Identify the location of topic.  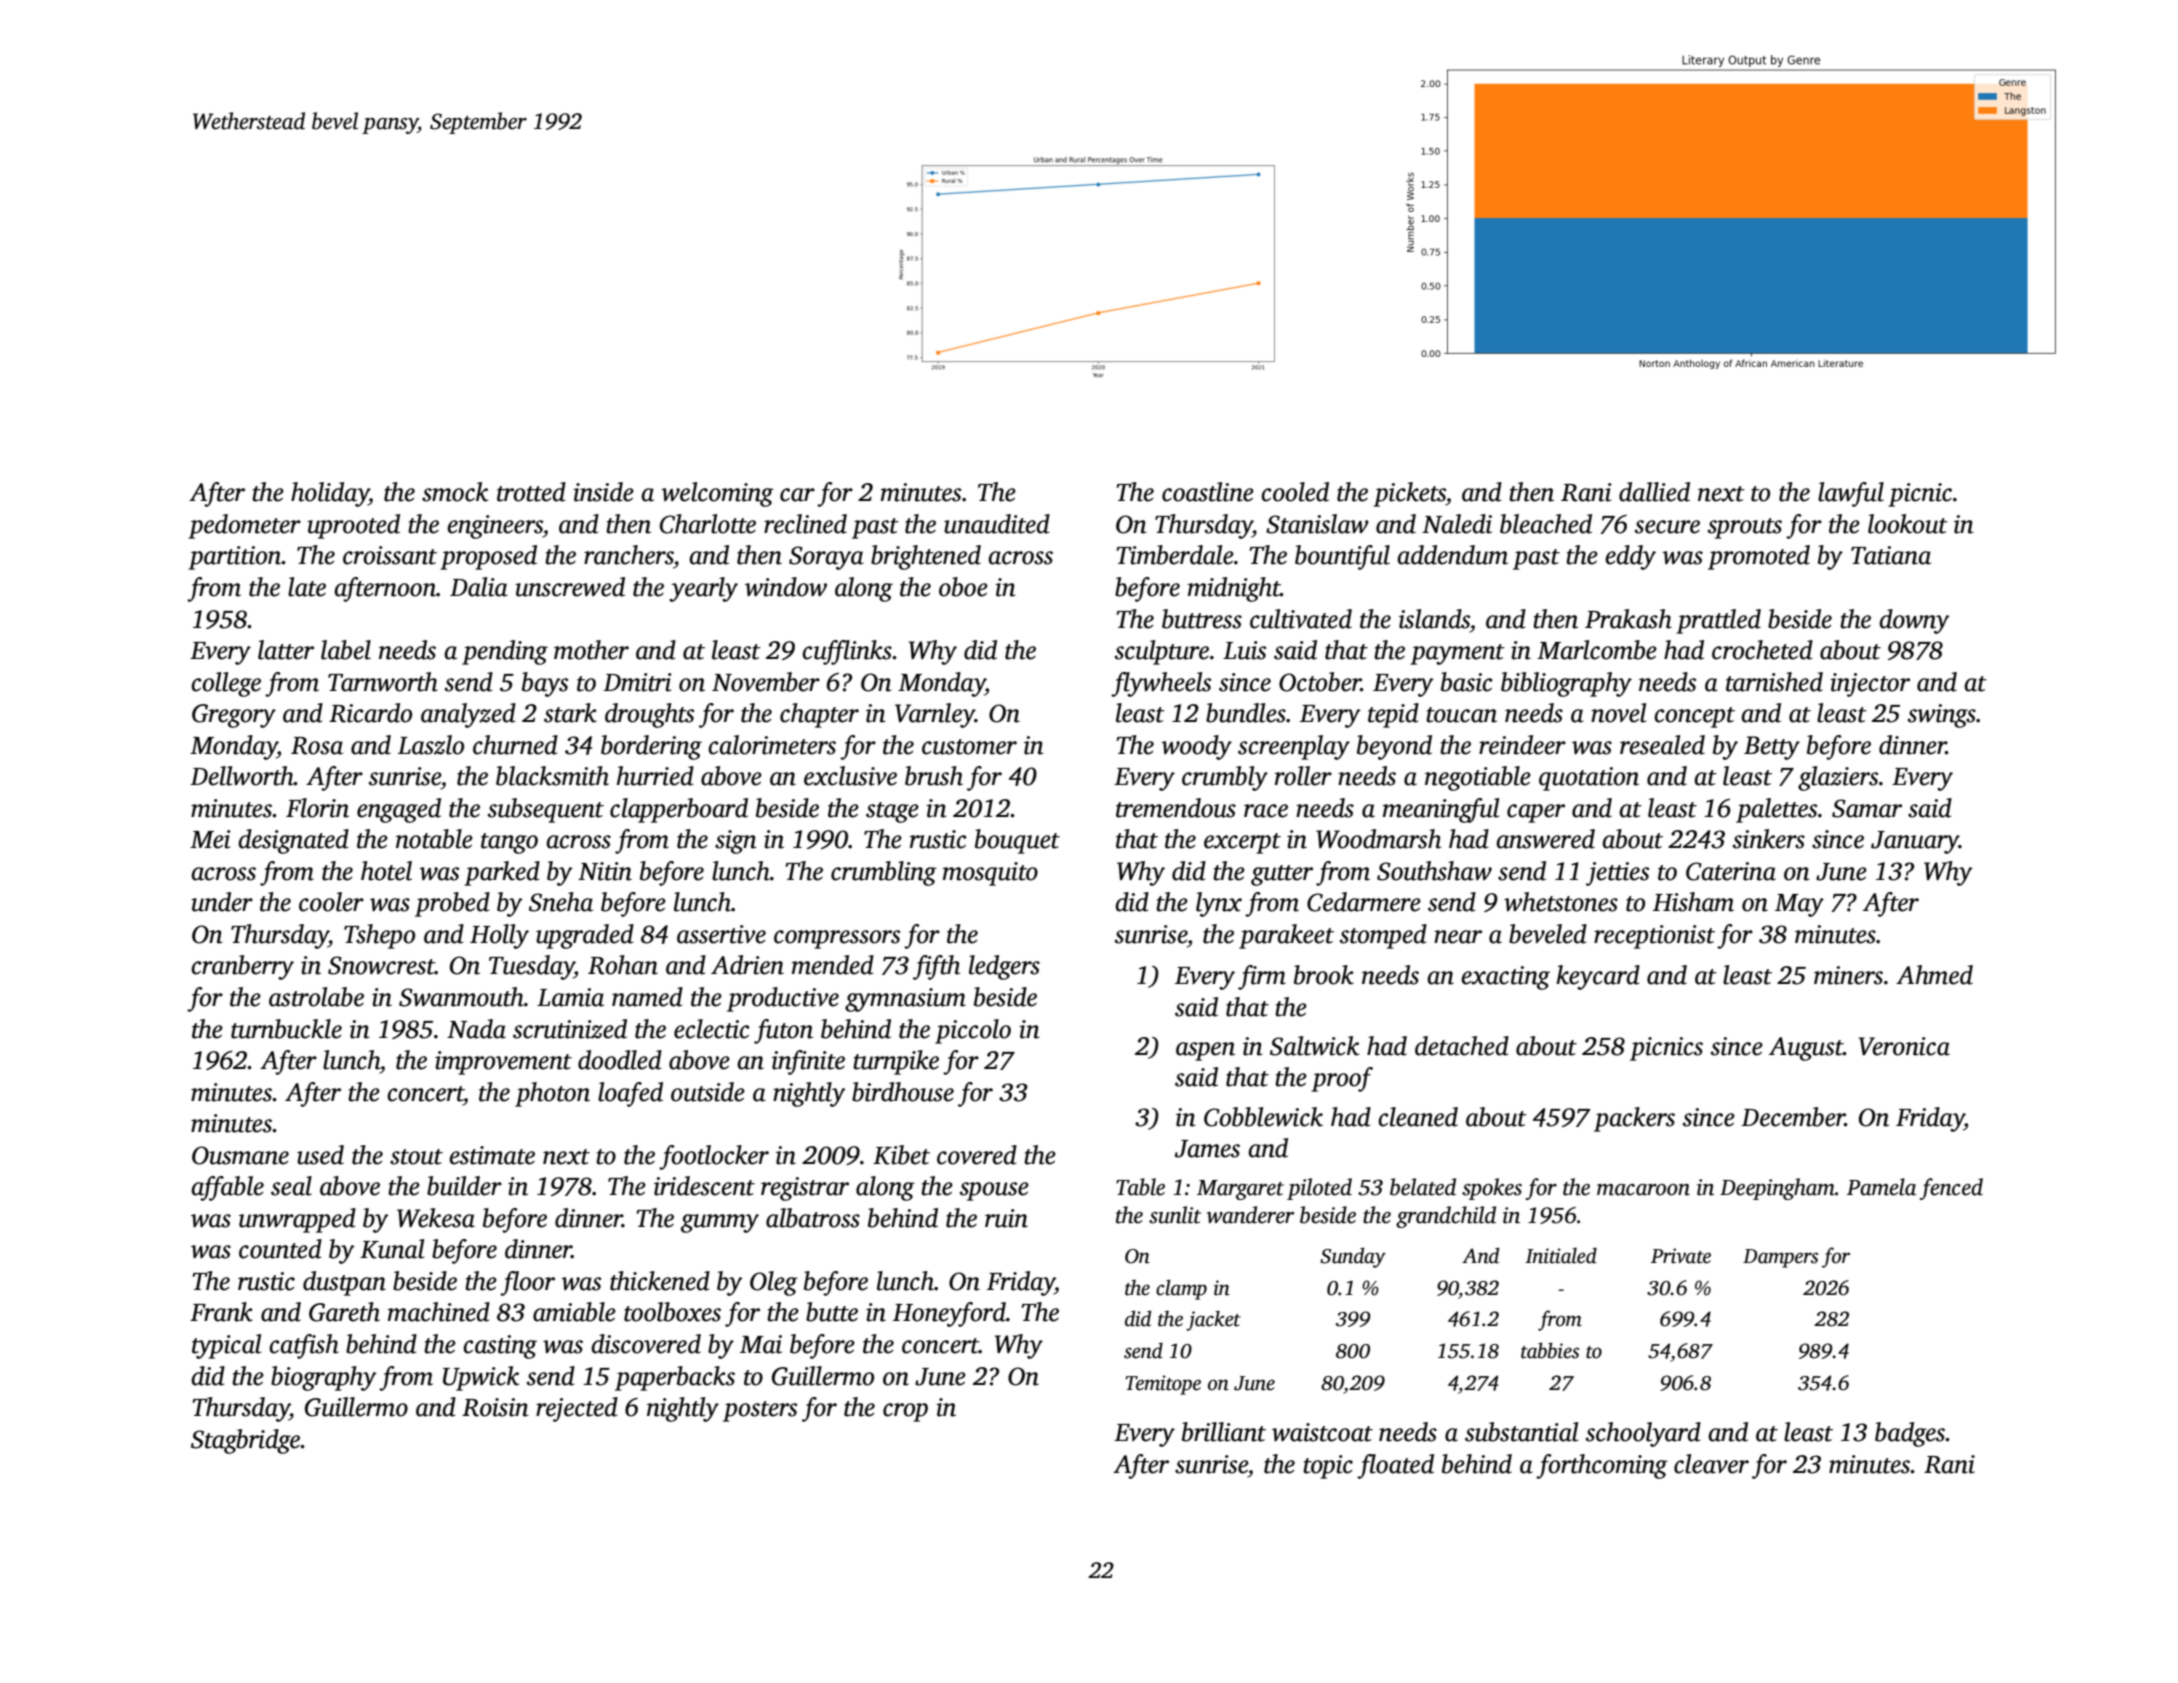
(1328, 1467).
